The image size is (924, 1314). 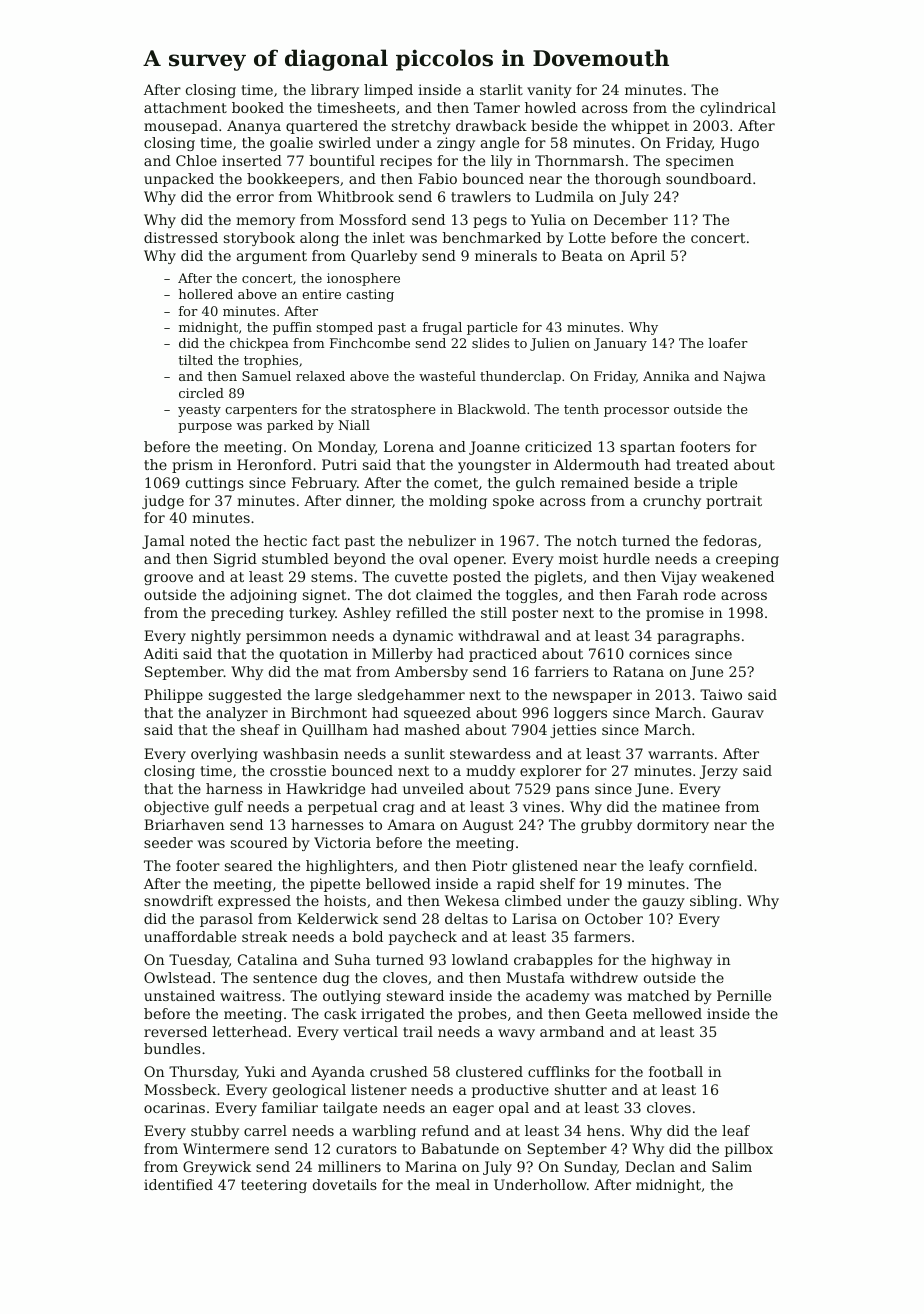 I want to click on geological, so click(x=309, y=1091).
